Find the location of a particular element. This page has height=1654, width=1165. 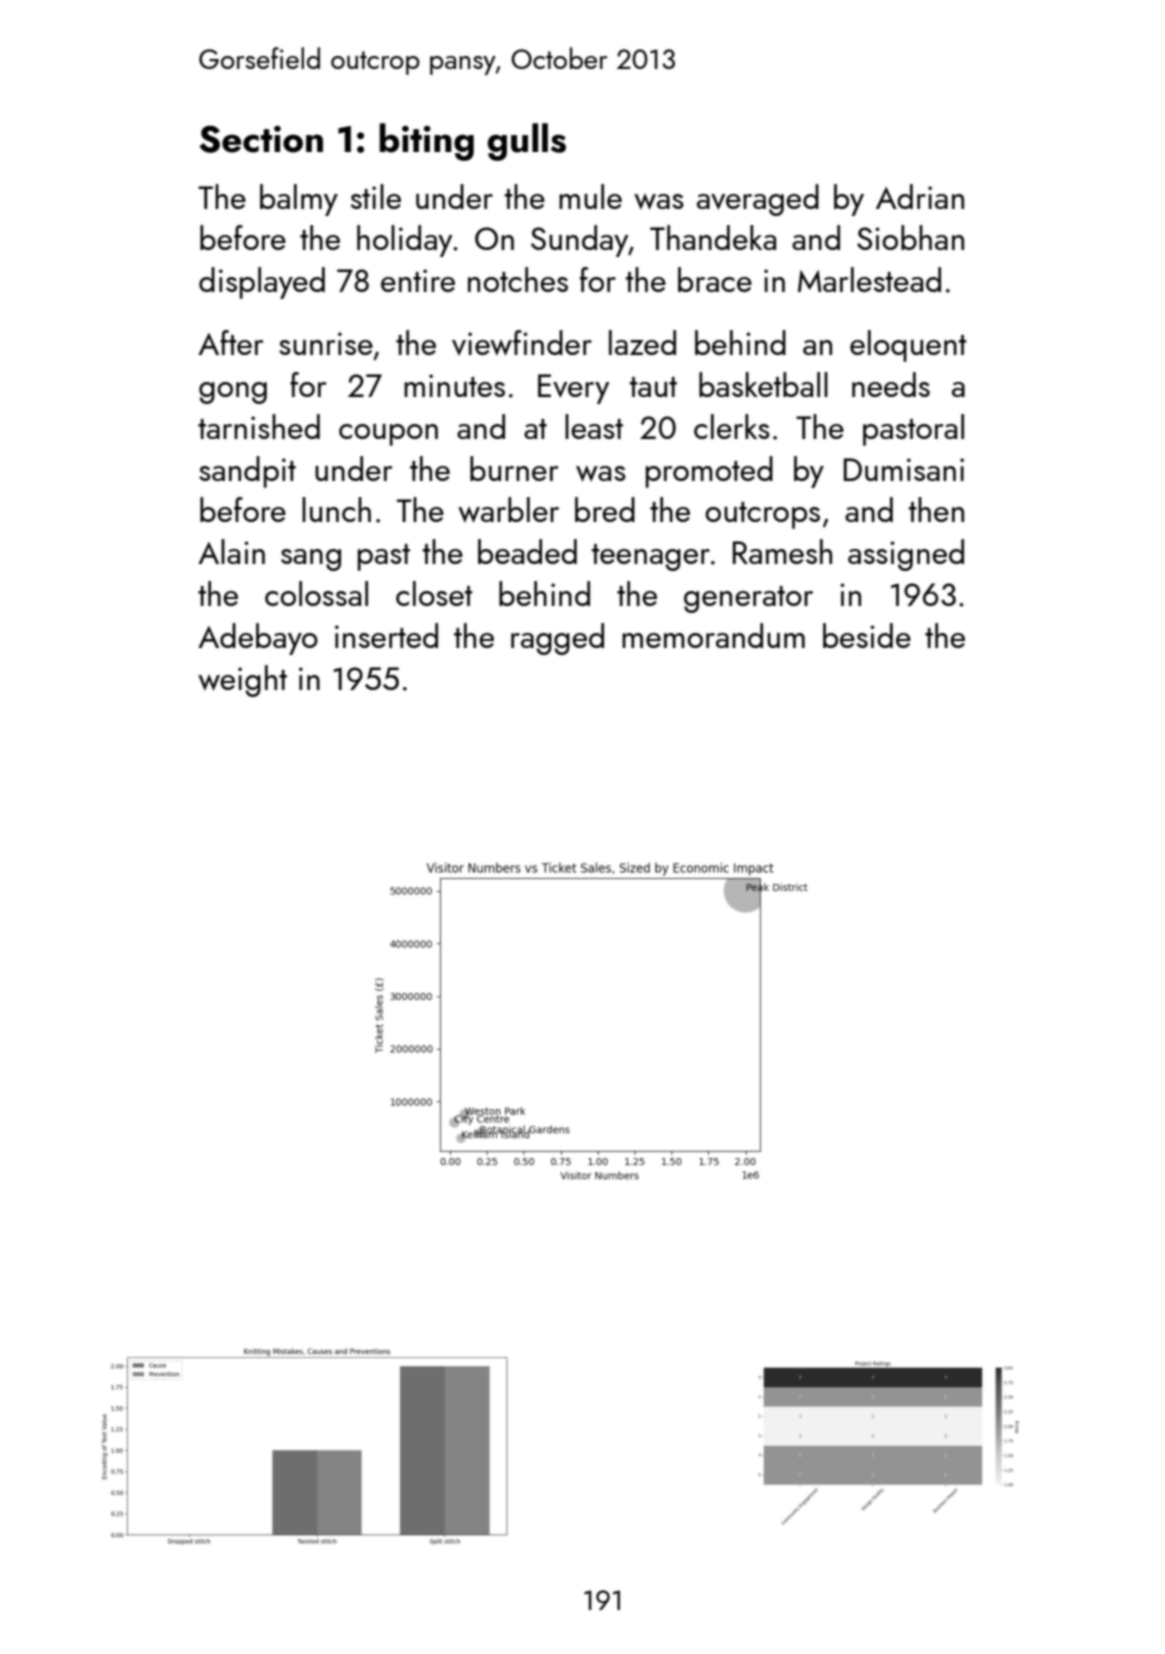

ragged is located at coordinates (557, 639).
